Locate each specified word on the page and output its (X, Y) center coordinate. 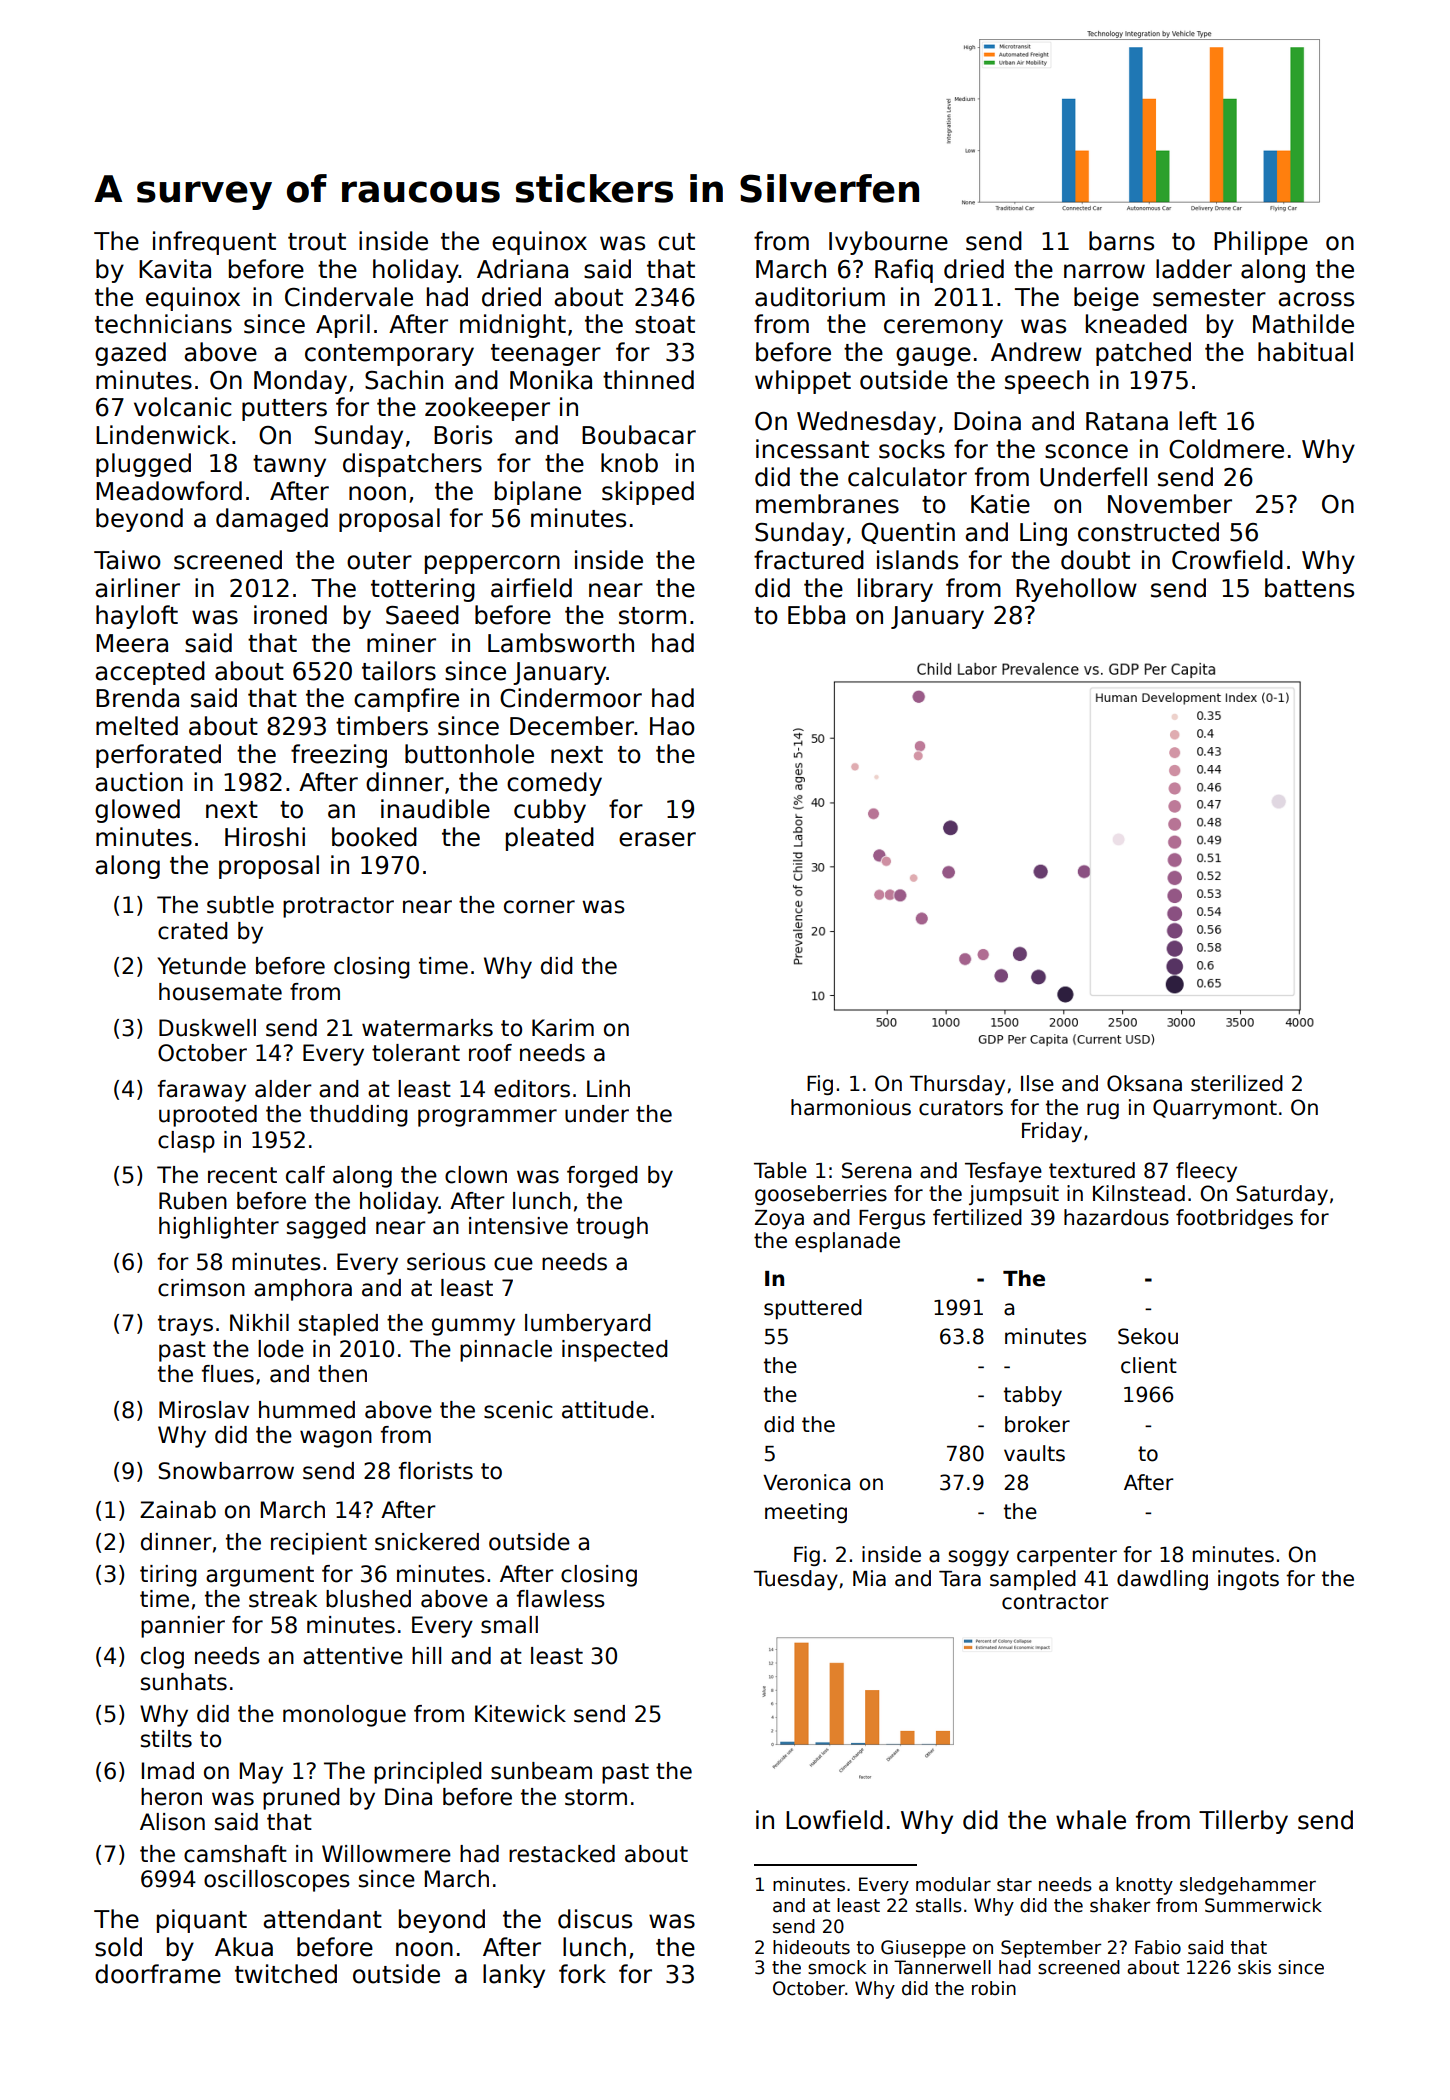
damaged (272, 520)
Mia (869, 1578)
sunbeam (541, 1771)
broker (1037, 1424)
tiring (168, 1576)
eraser (657, 839)
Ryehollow (1076, 590)
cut (676, 242)
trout (317, 242)
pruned (301, 1799)
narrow (1104, 271)
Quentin (908, 533)
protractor (338, 907)
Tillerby (1243, 1822)
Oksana (1144, 1083)
